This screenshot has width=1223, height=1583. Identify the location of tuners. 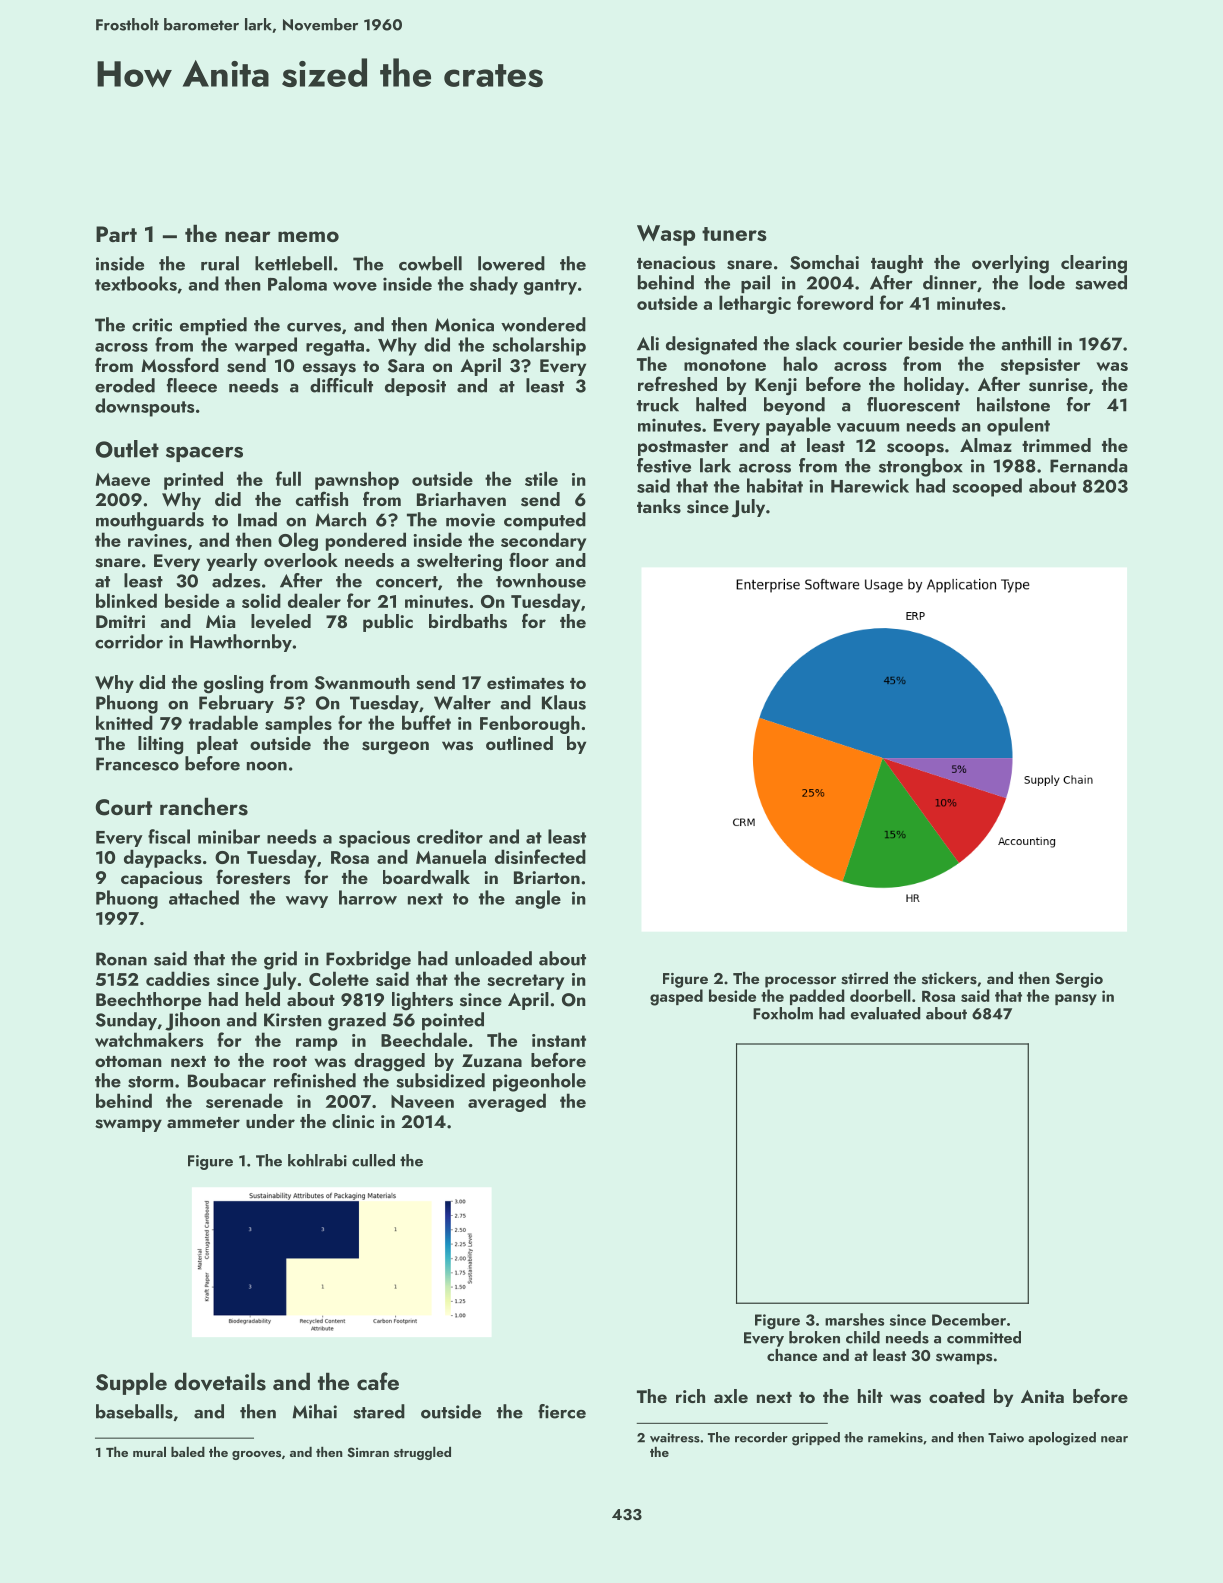
(734, 234).
